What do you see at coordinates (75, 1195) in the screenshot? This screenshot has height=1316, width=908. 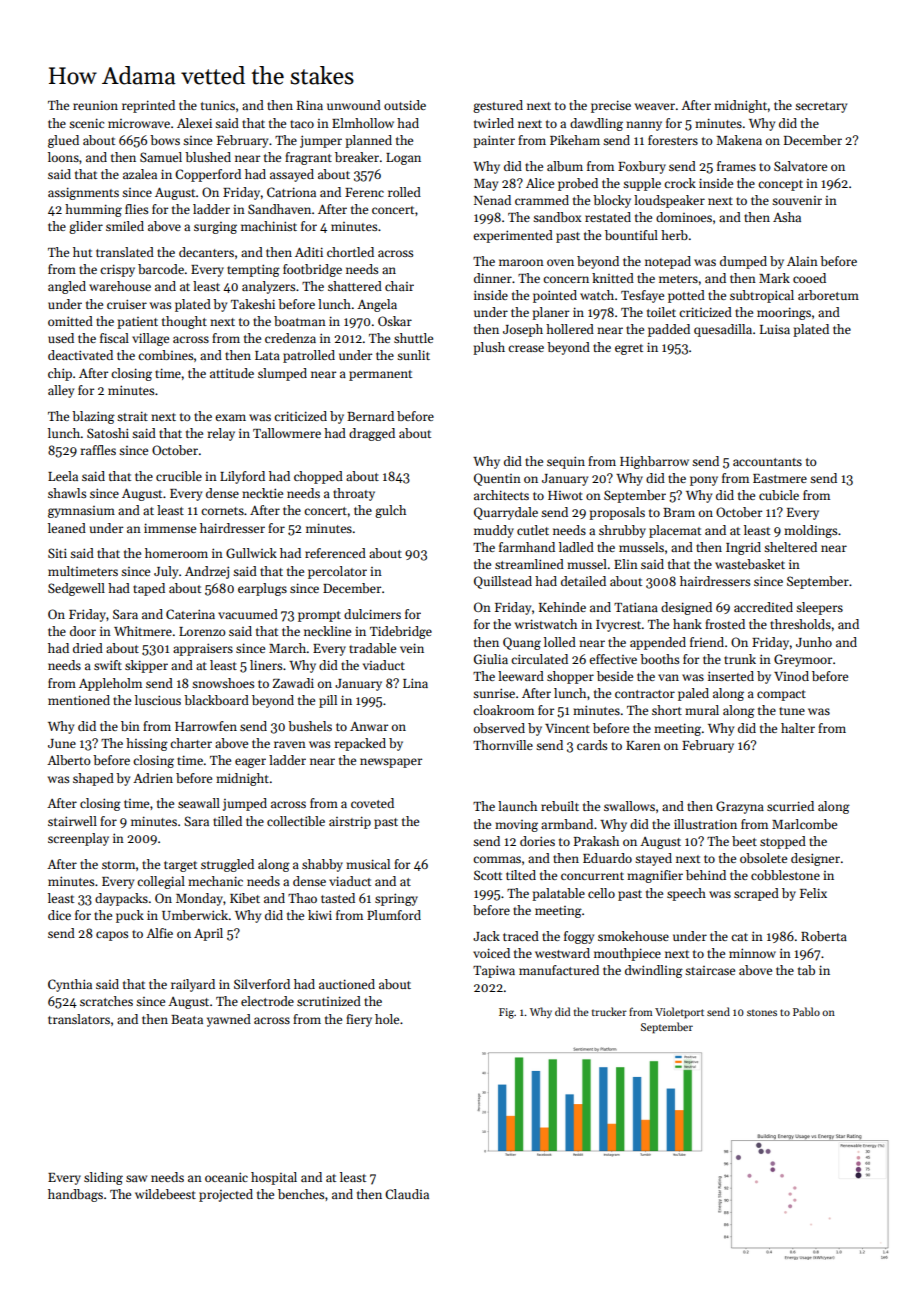 I see `handbags` at bounding box center [75, 1195].
